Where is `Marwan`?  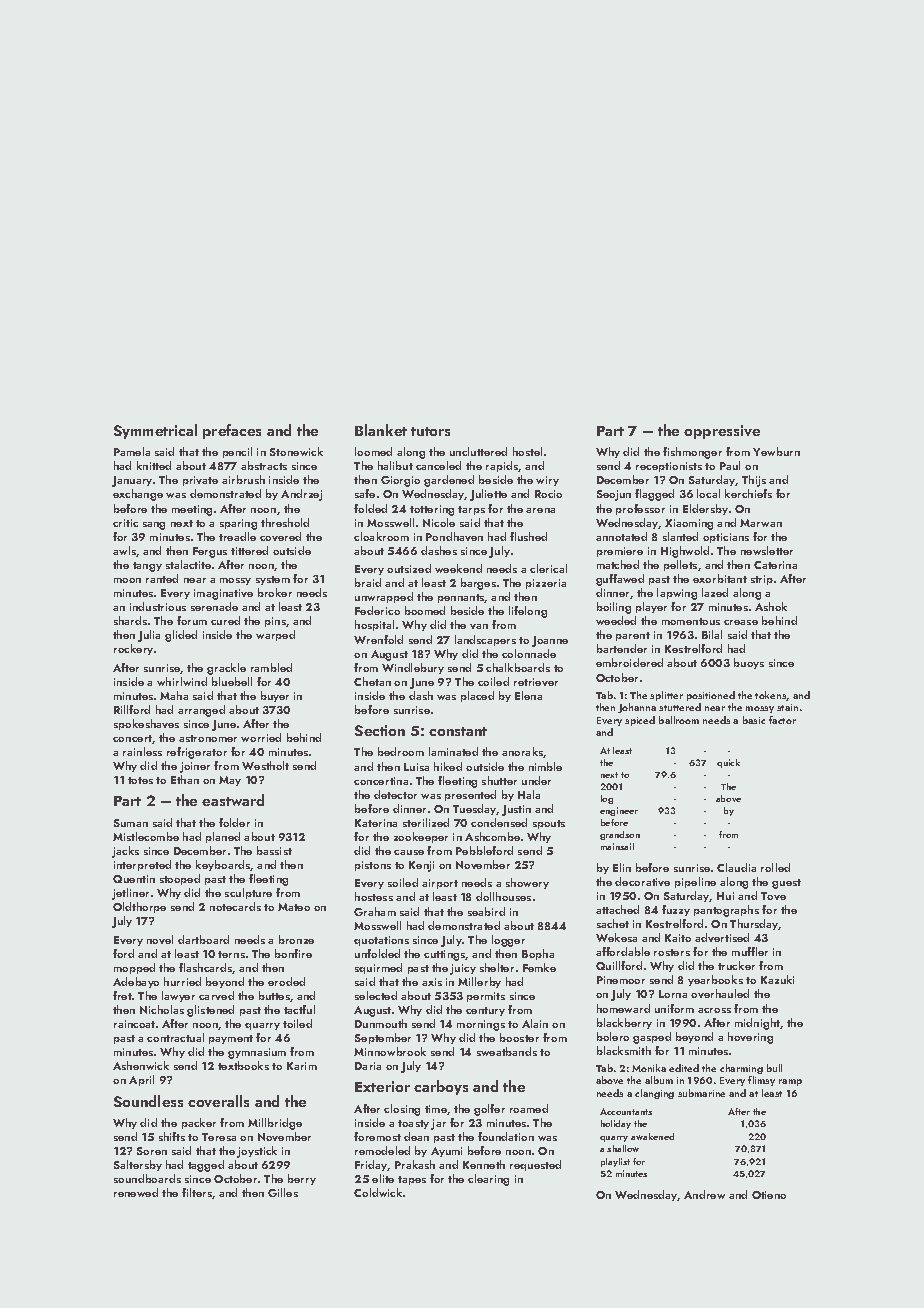
Marwan is located at coordinates (761, 523).
